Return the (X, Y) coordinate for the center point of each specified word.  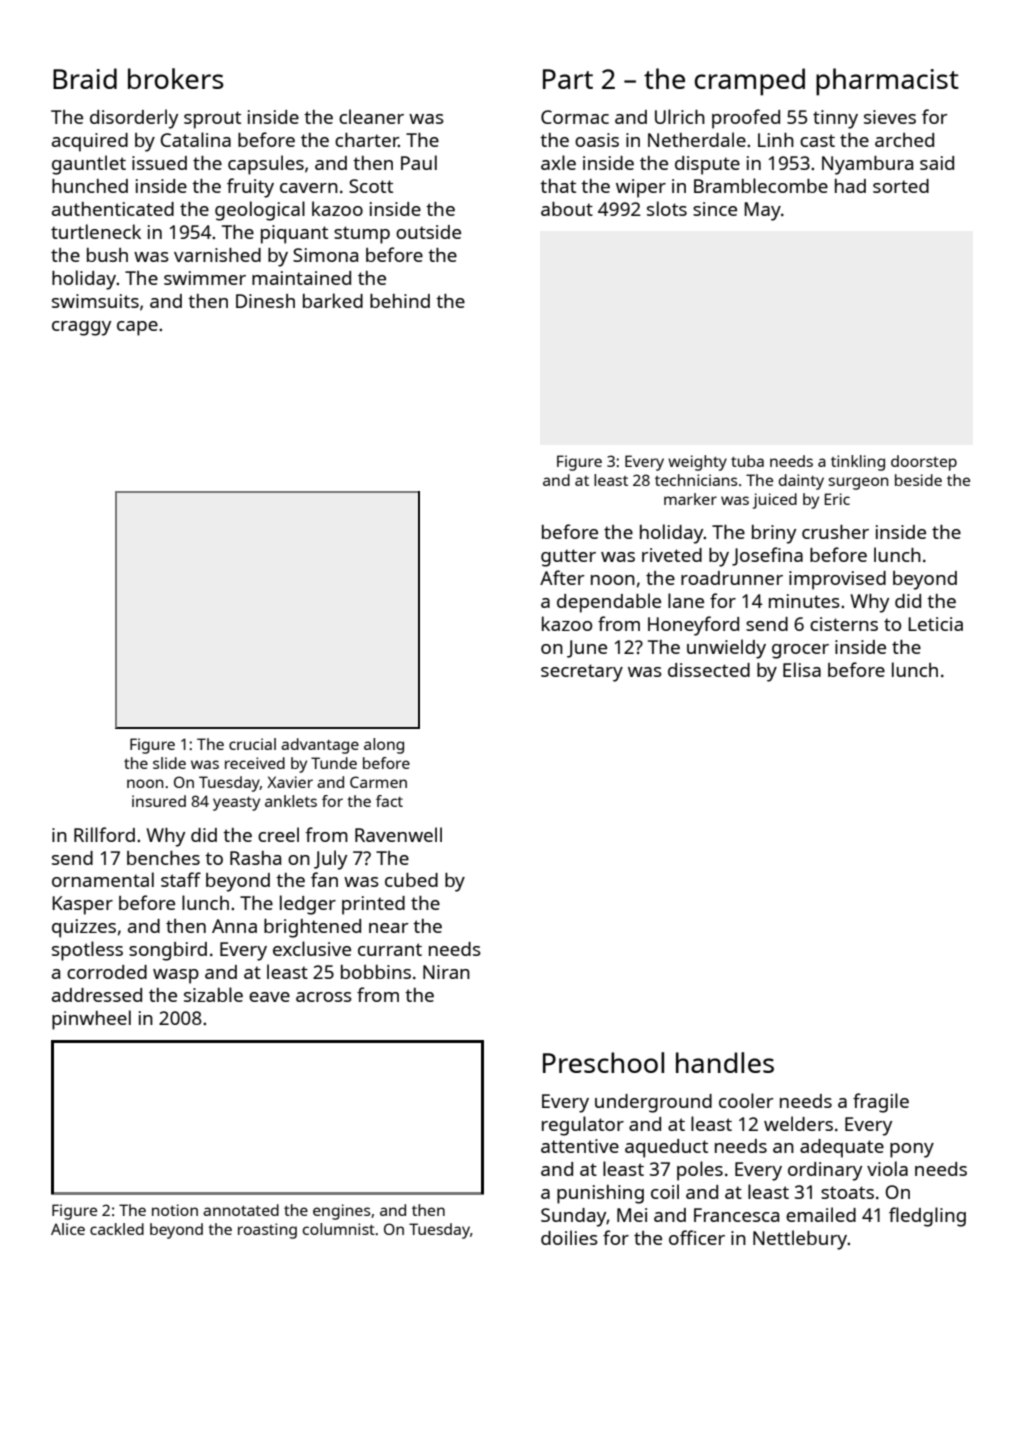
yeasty (236, 804)
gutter (568, 558)
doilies (569, 1237)
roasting (267, 1231)
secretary (582, 673)
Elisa (802, 669)
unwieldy (726, 649)
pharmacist (887, 82)
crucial (252, 744)
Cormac (575, 117)
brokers (176, 78)
